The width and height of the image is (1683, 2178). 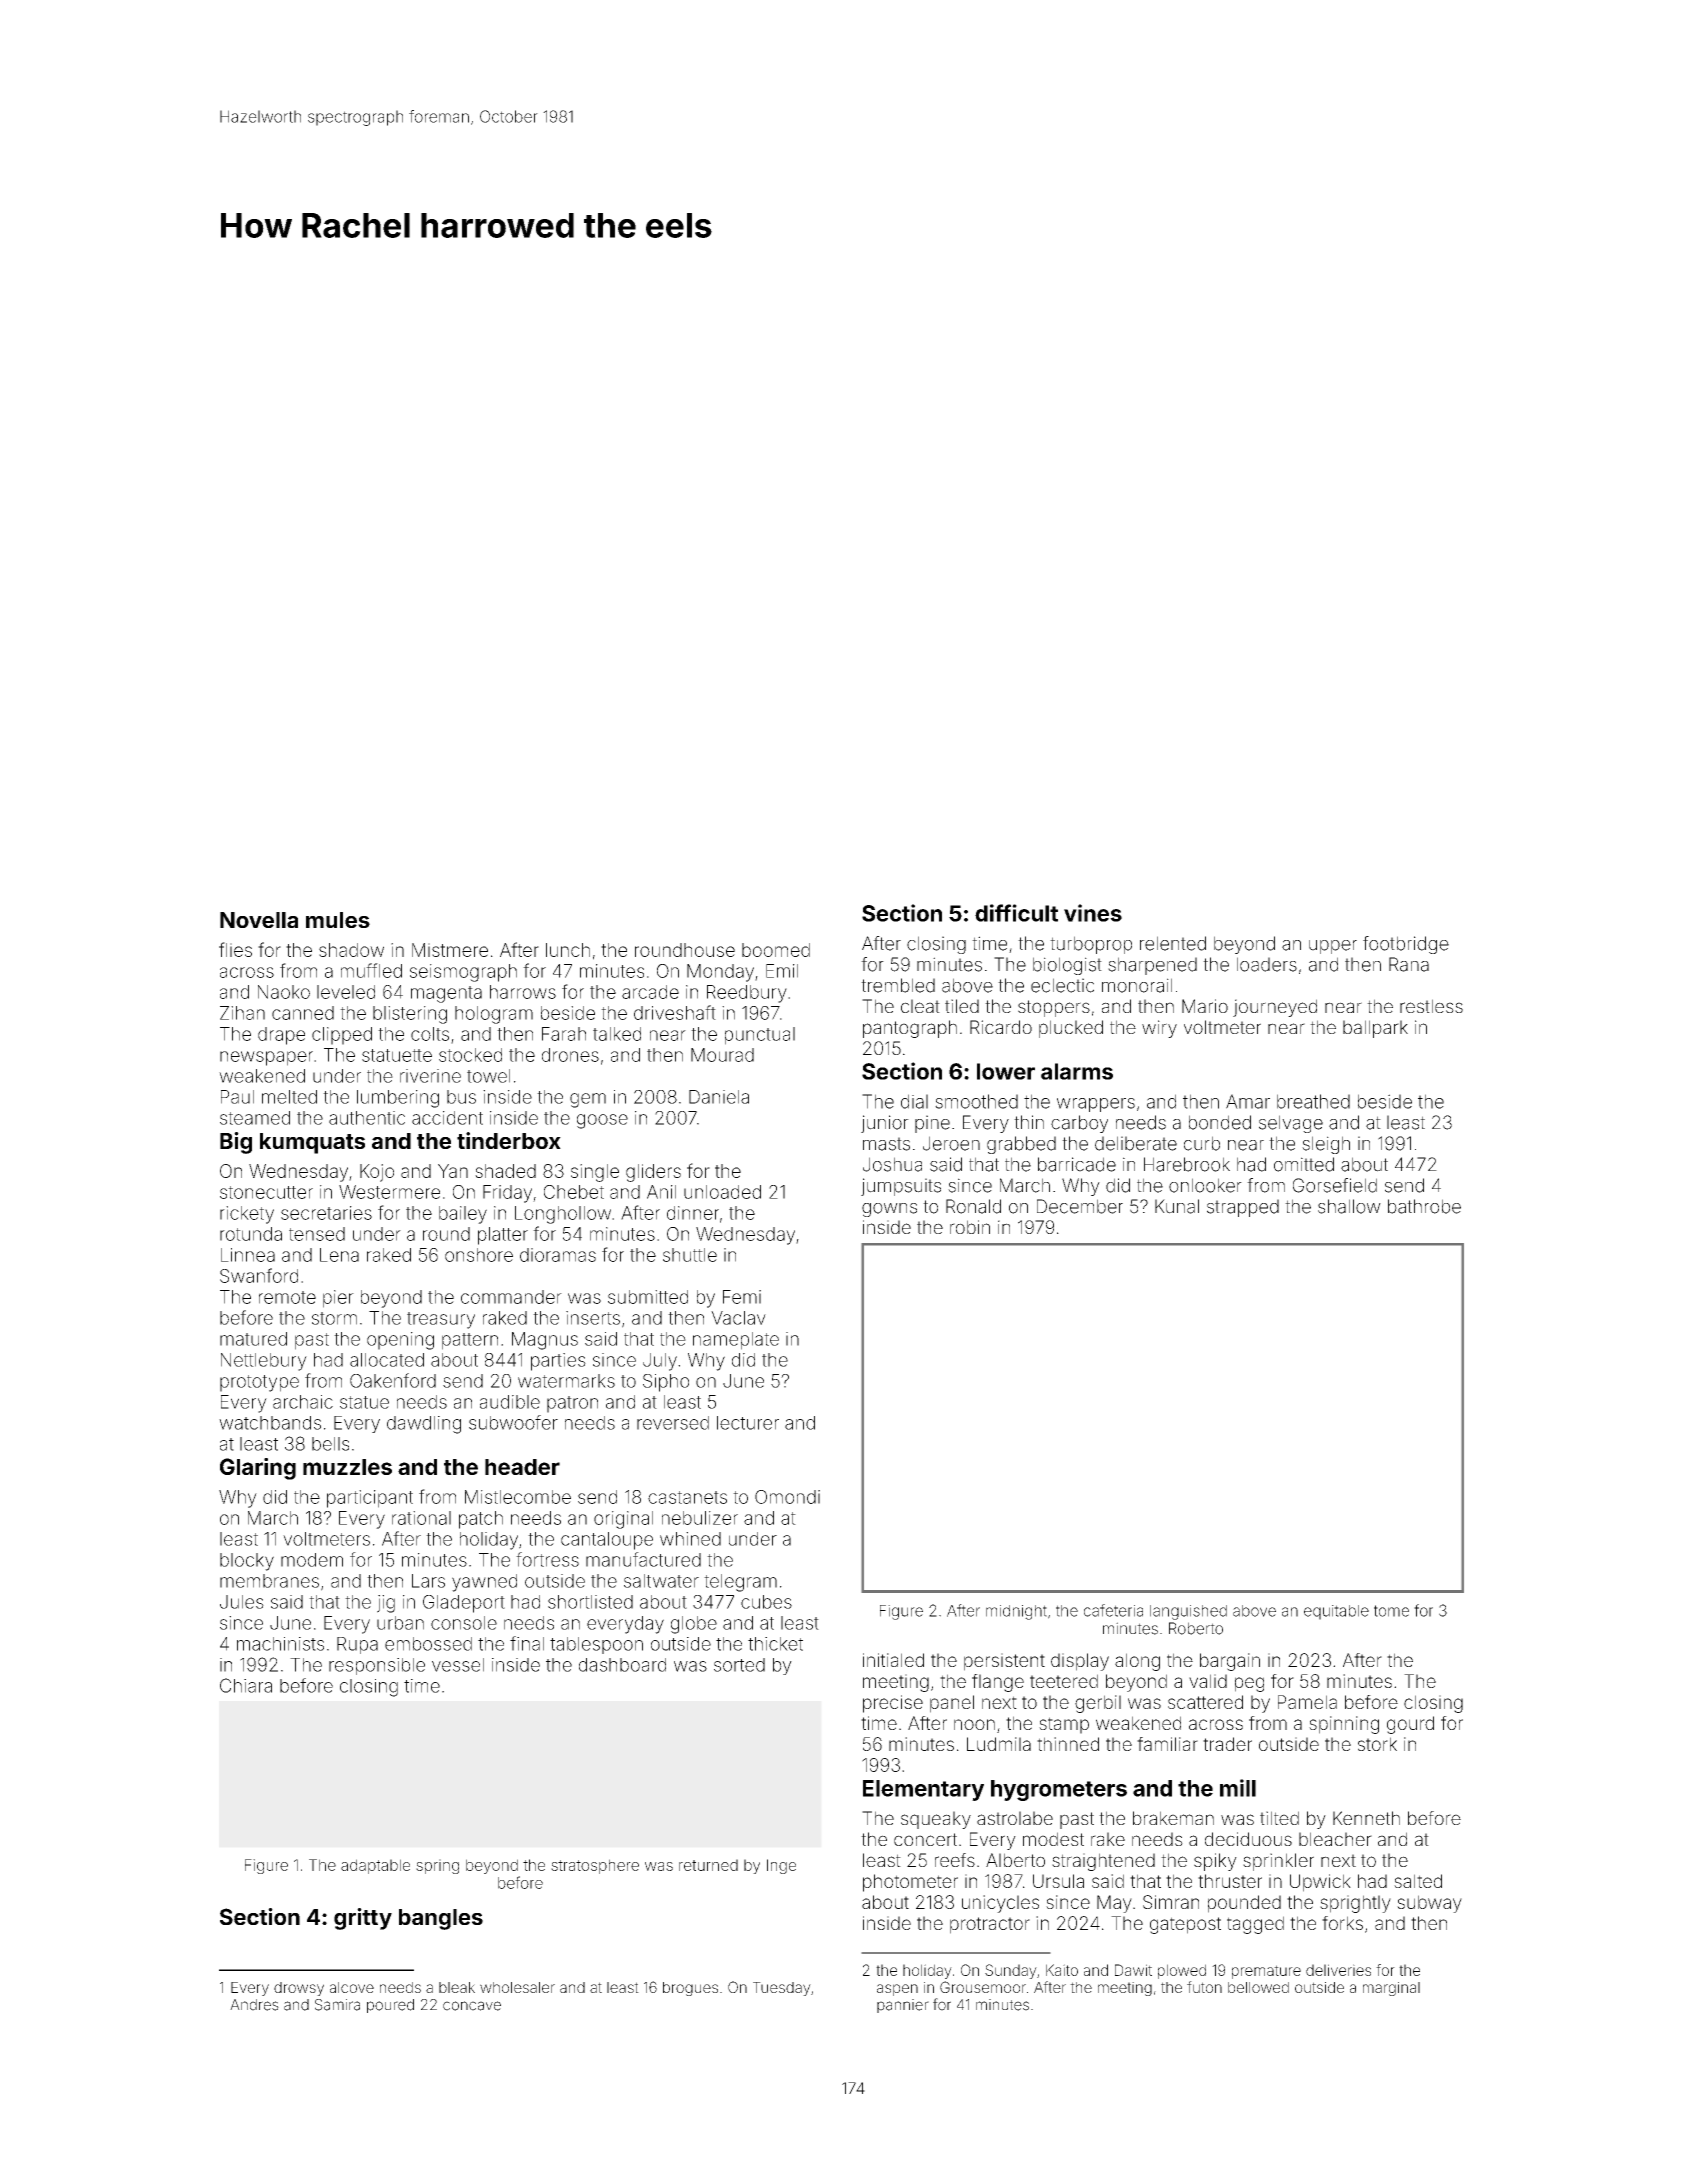 I want to click on upper, so click(x=1333, y=947).
